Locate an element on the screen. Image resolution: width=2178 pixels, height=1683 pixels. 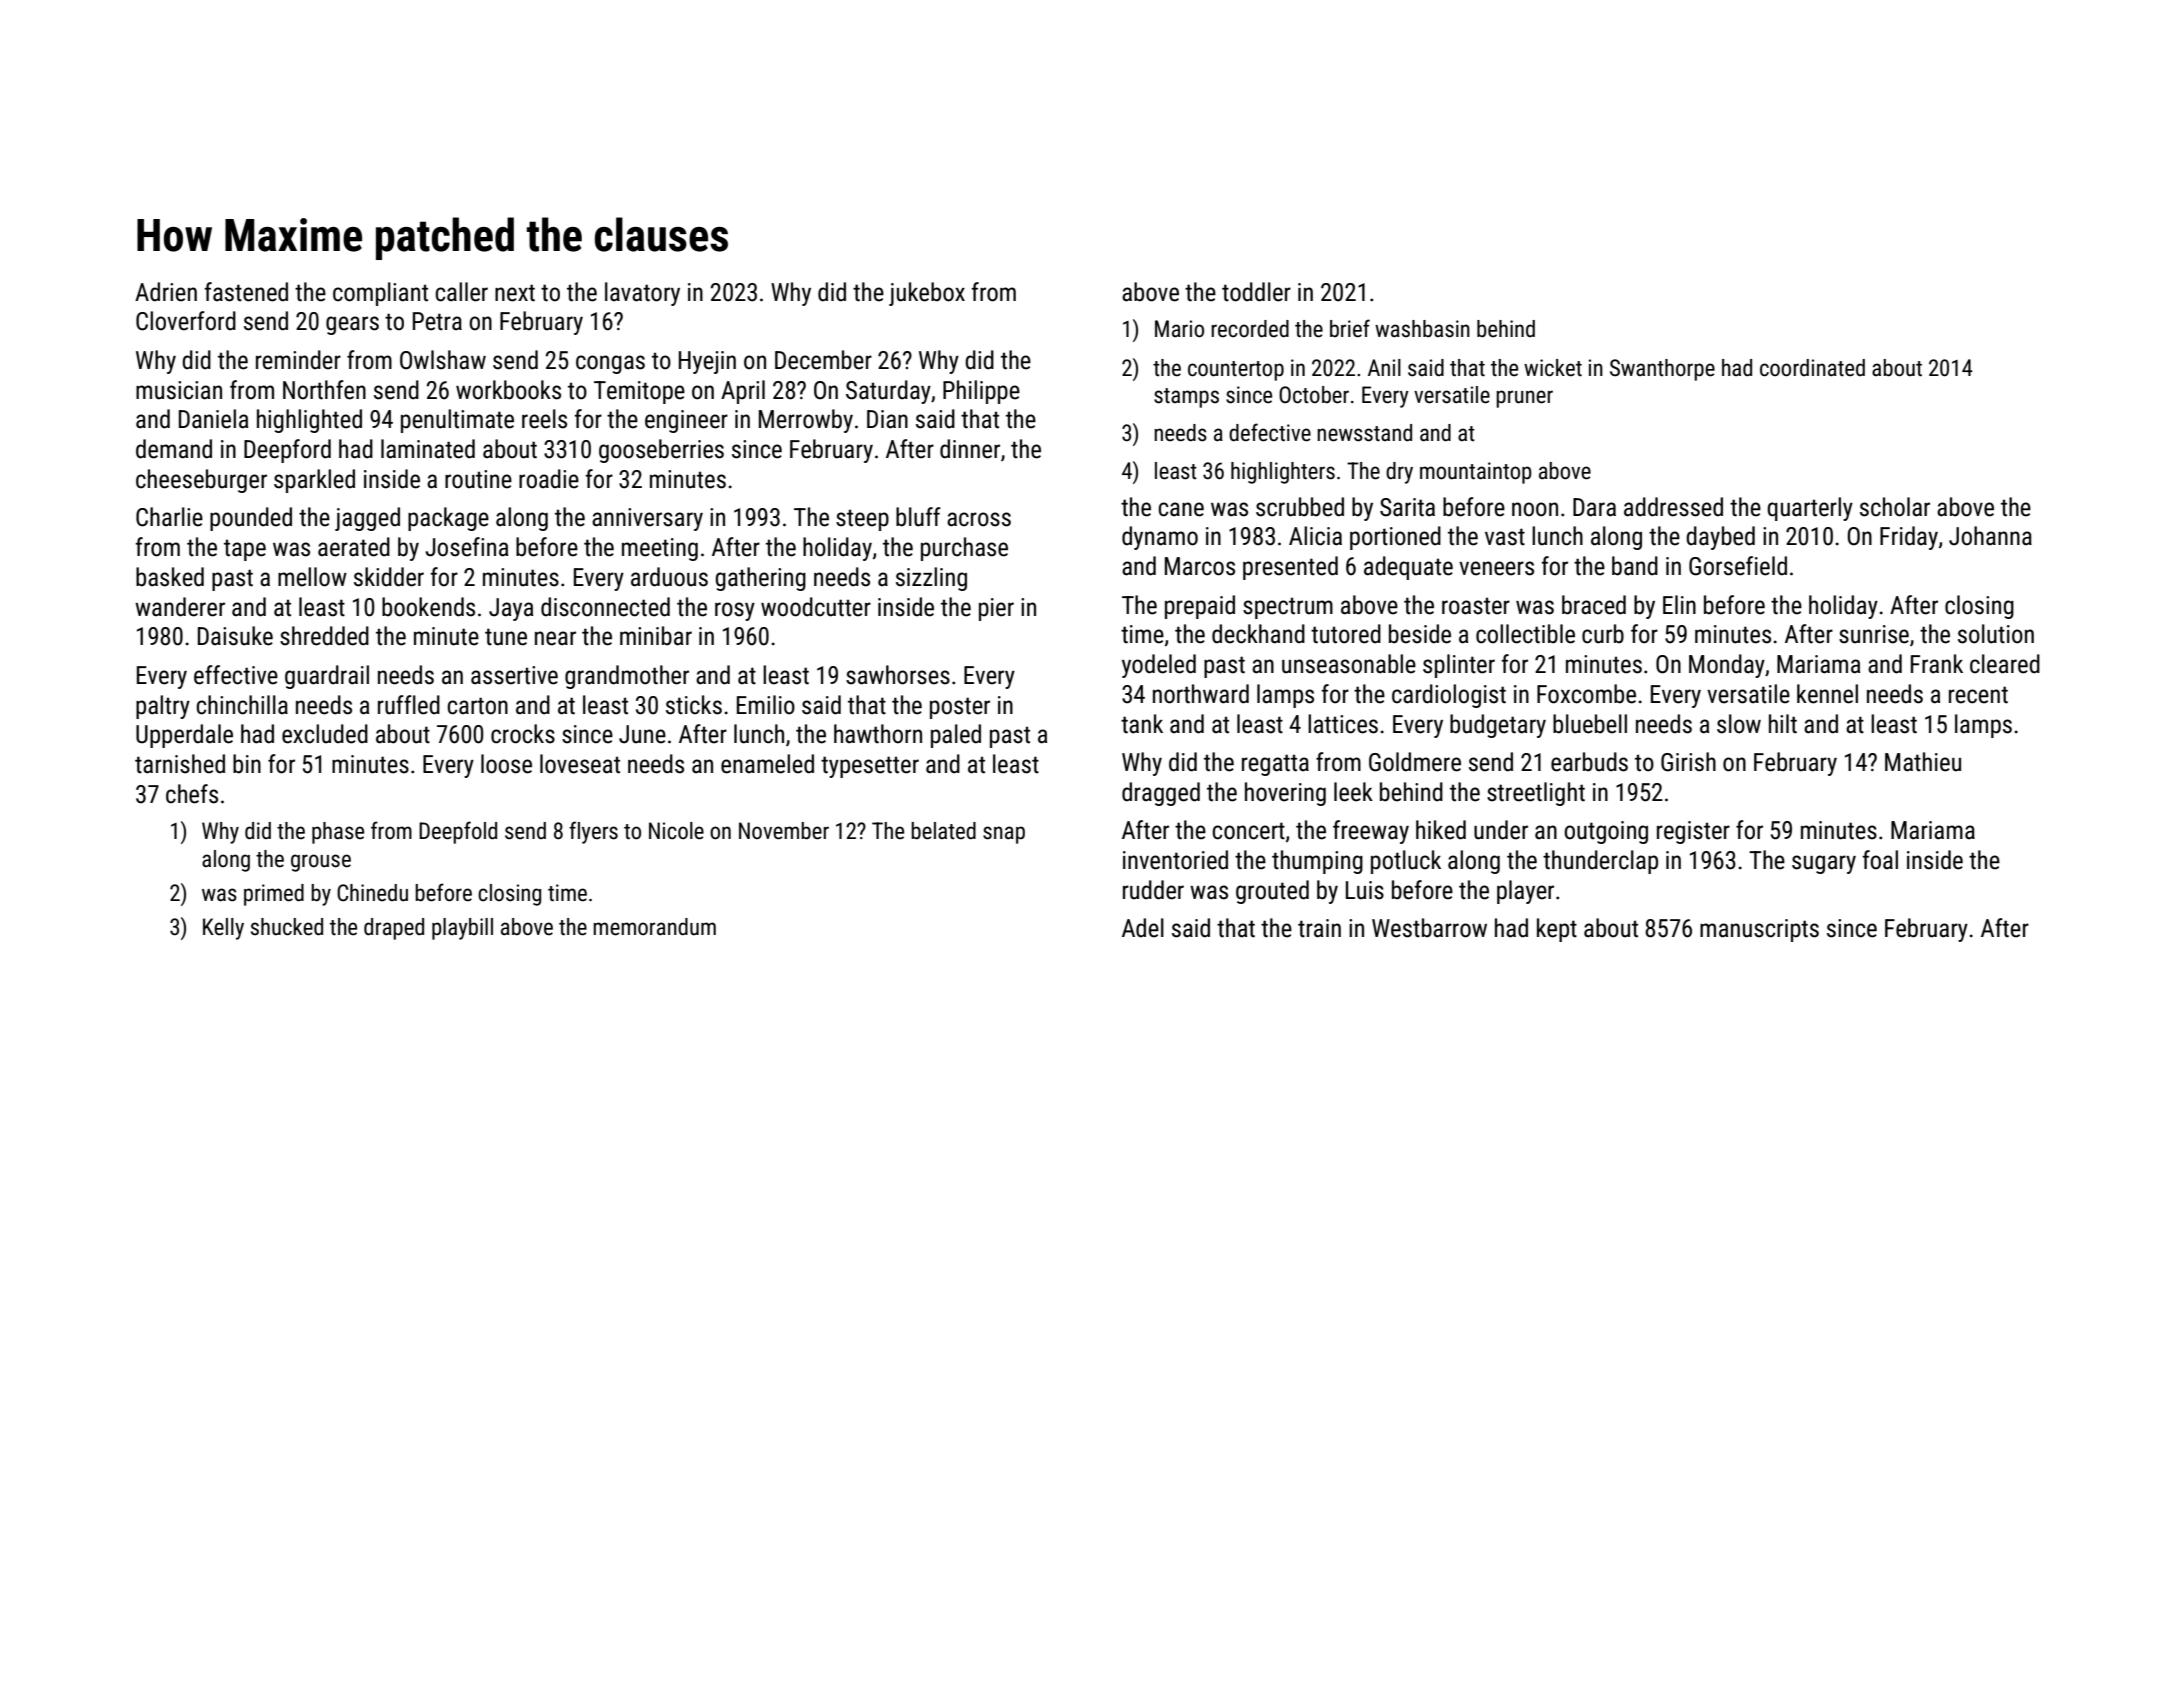
Upperdale is located at coordinates (184, 736).
